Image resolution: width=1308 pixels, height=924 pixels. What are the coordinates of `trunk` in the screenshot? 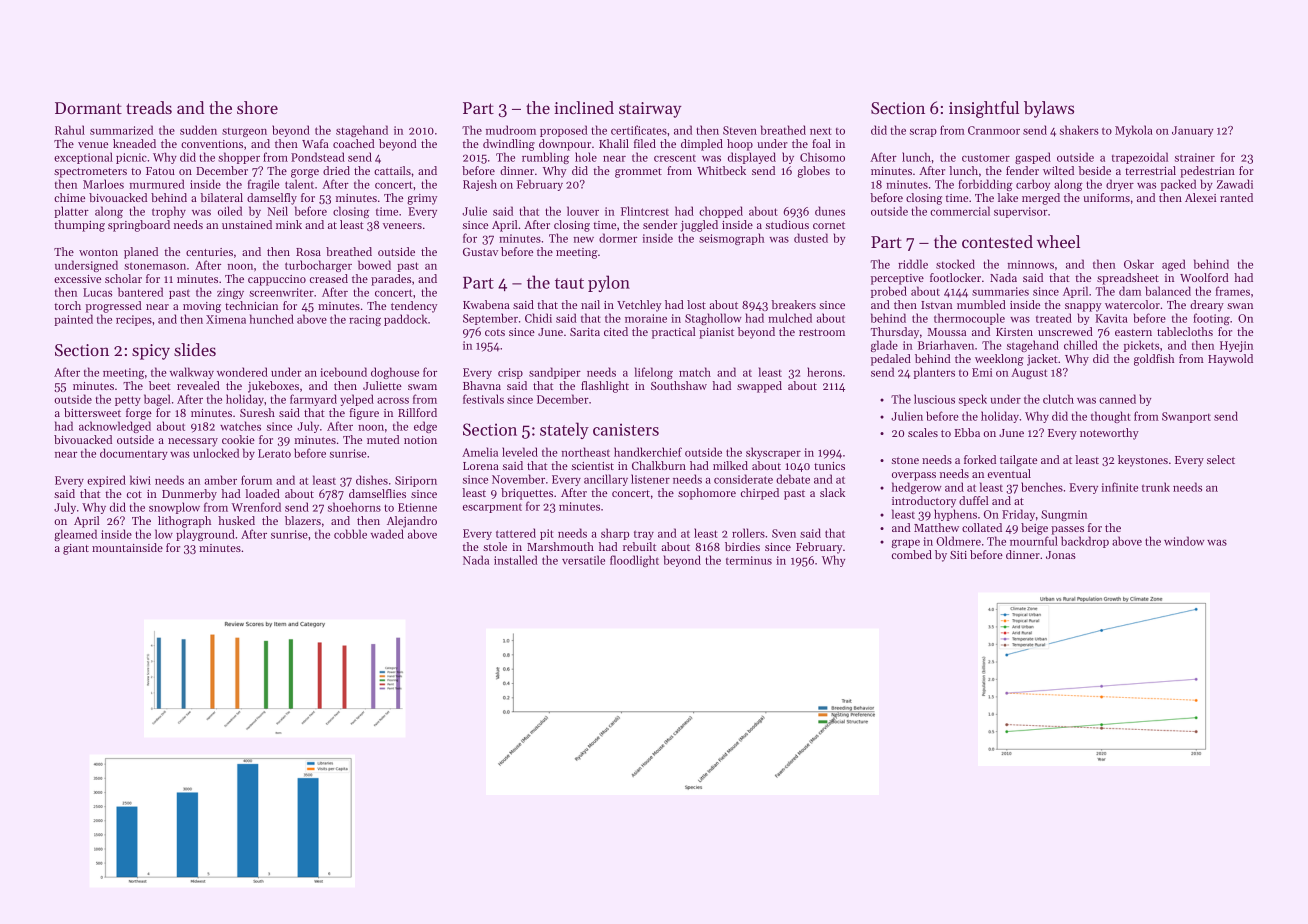 It's located at (1156, 487).
